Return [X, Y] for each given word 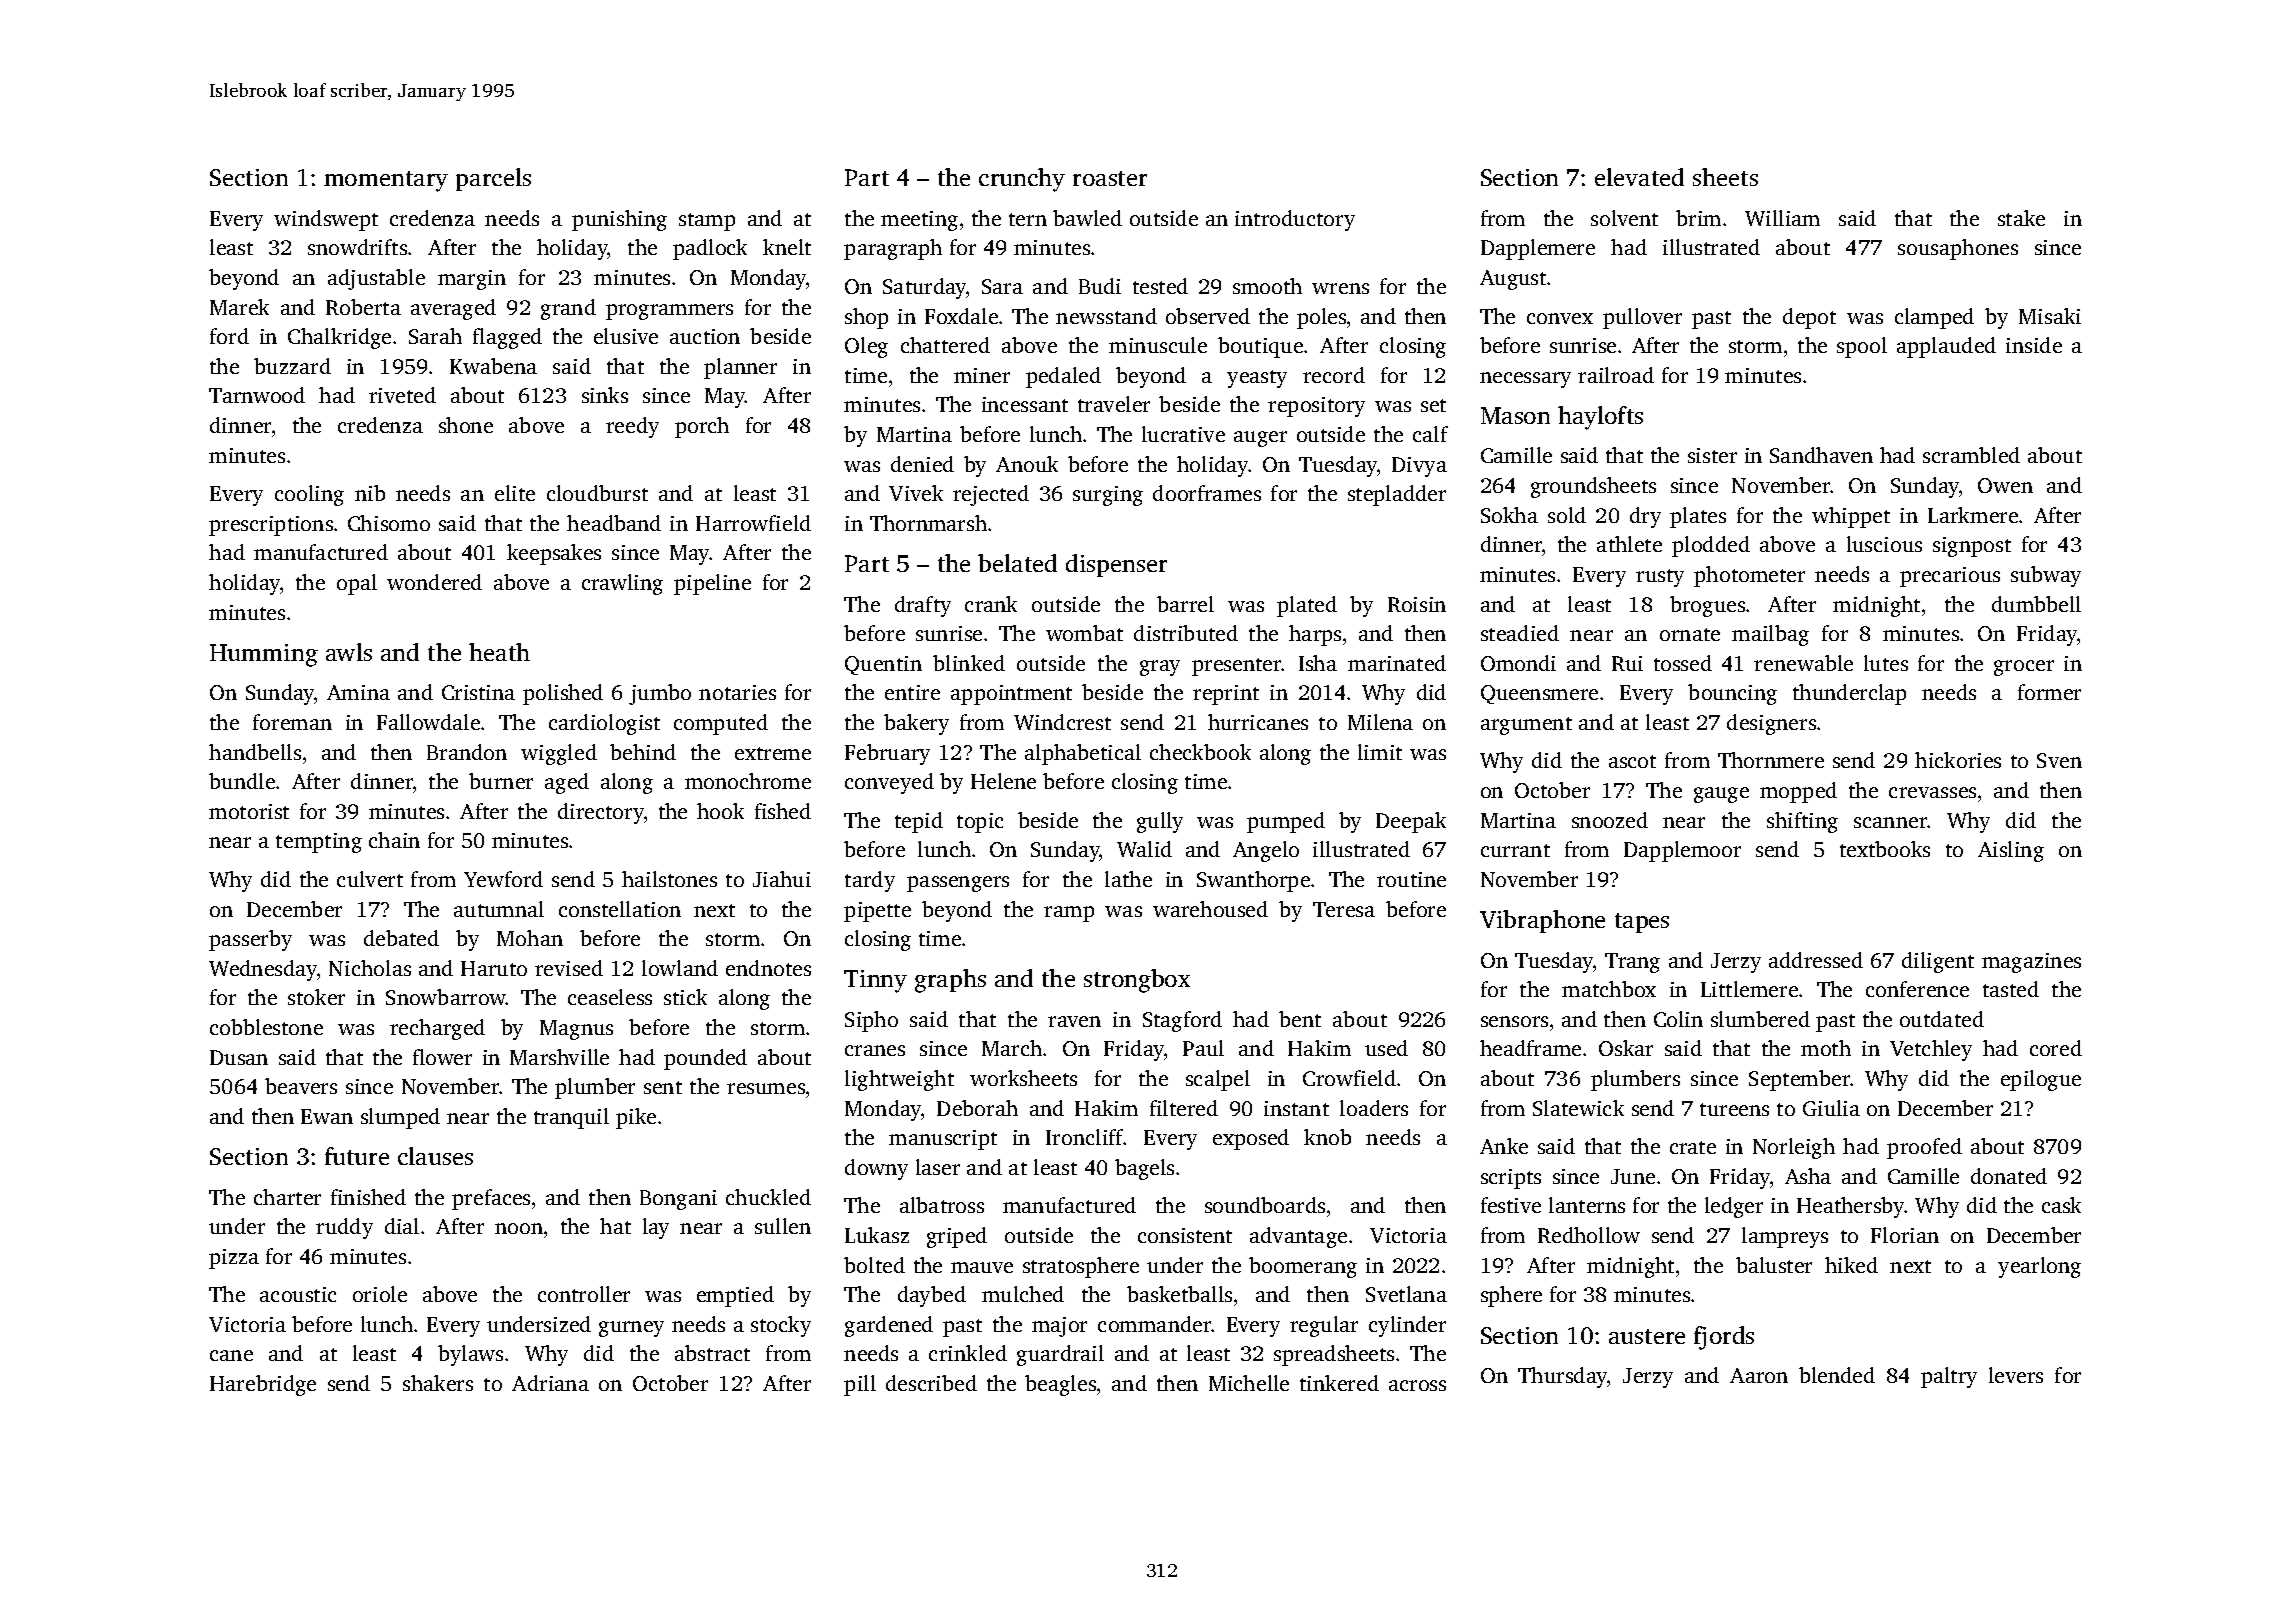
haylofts [1600, 418]
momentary [386, 181]
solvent [1624, 218]
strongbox [1137, 981]
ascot [1632, 761]
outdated [1942, 1019]
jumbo [660, 694]
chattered [945, 345]
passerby [250, 940]
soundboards [1265, 1205]
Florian [1905, 1235]
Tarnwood [257, 395]
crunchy [1022, 180]
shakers [438, 1383]
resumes [766, 1088]
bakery [916, 724]
